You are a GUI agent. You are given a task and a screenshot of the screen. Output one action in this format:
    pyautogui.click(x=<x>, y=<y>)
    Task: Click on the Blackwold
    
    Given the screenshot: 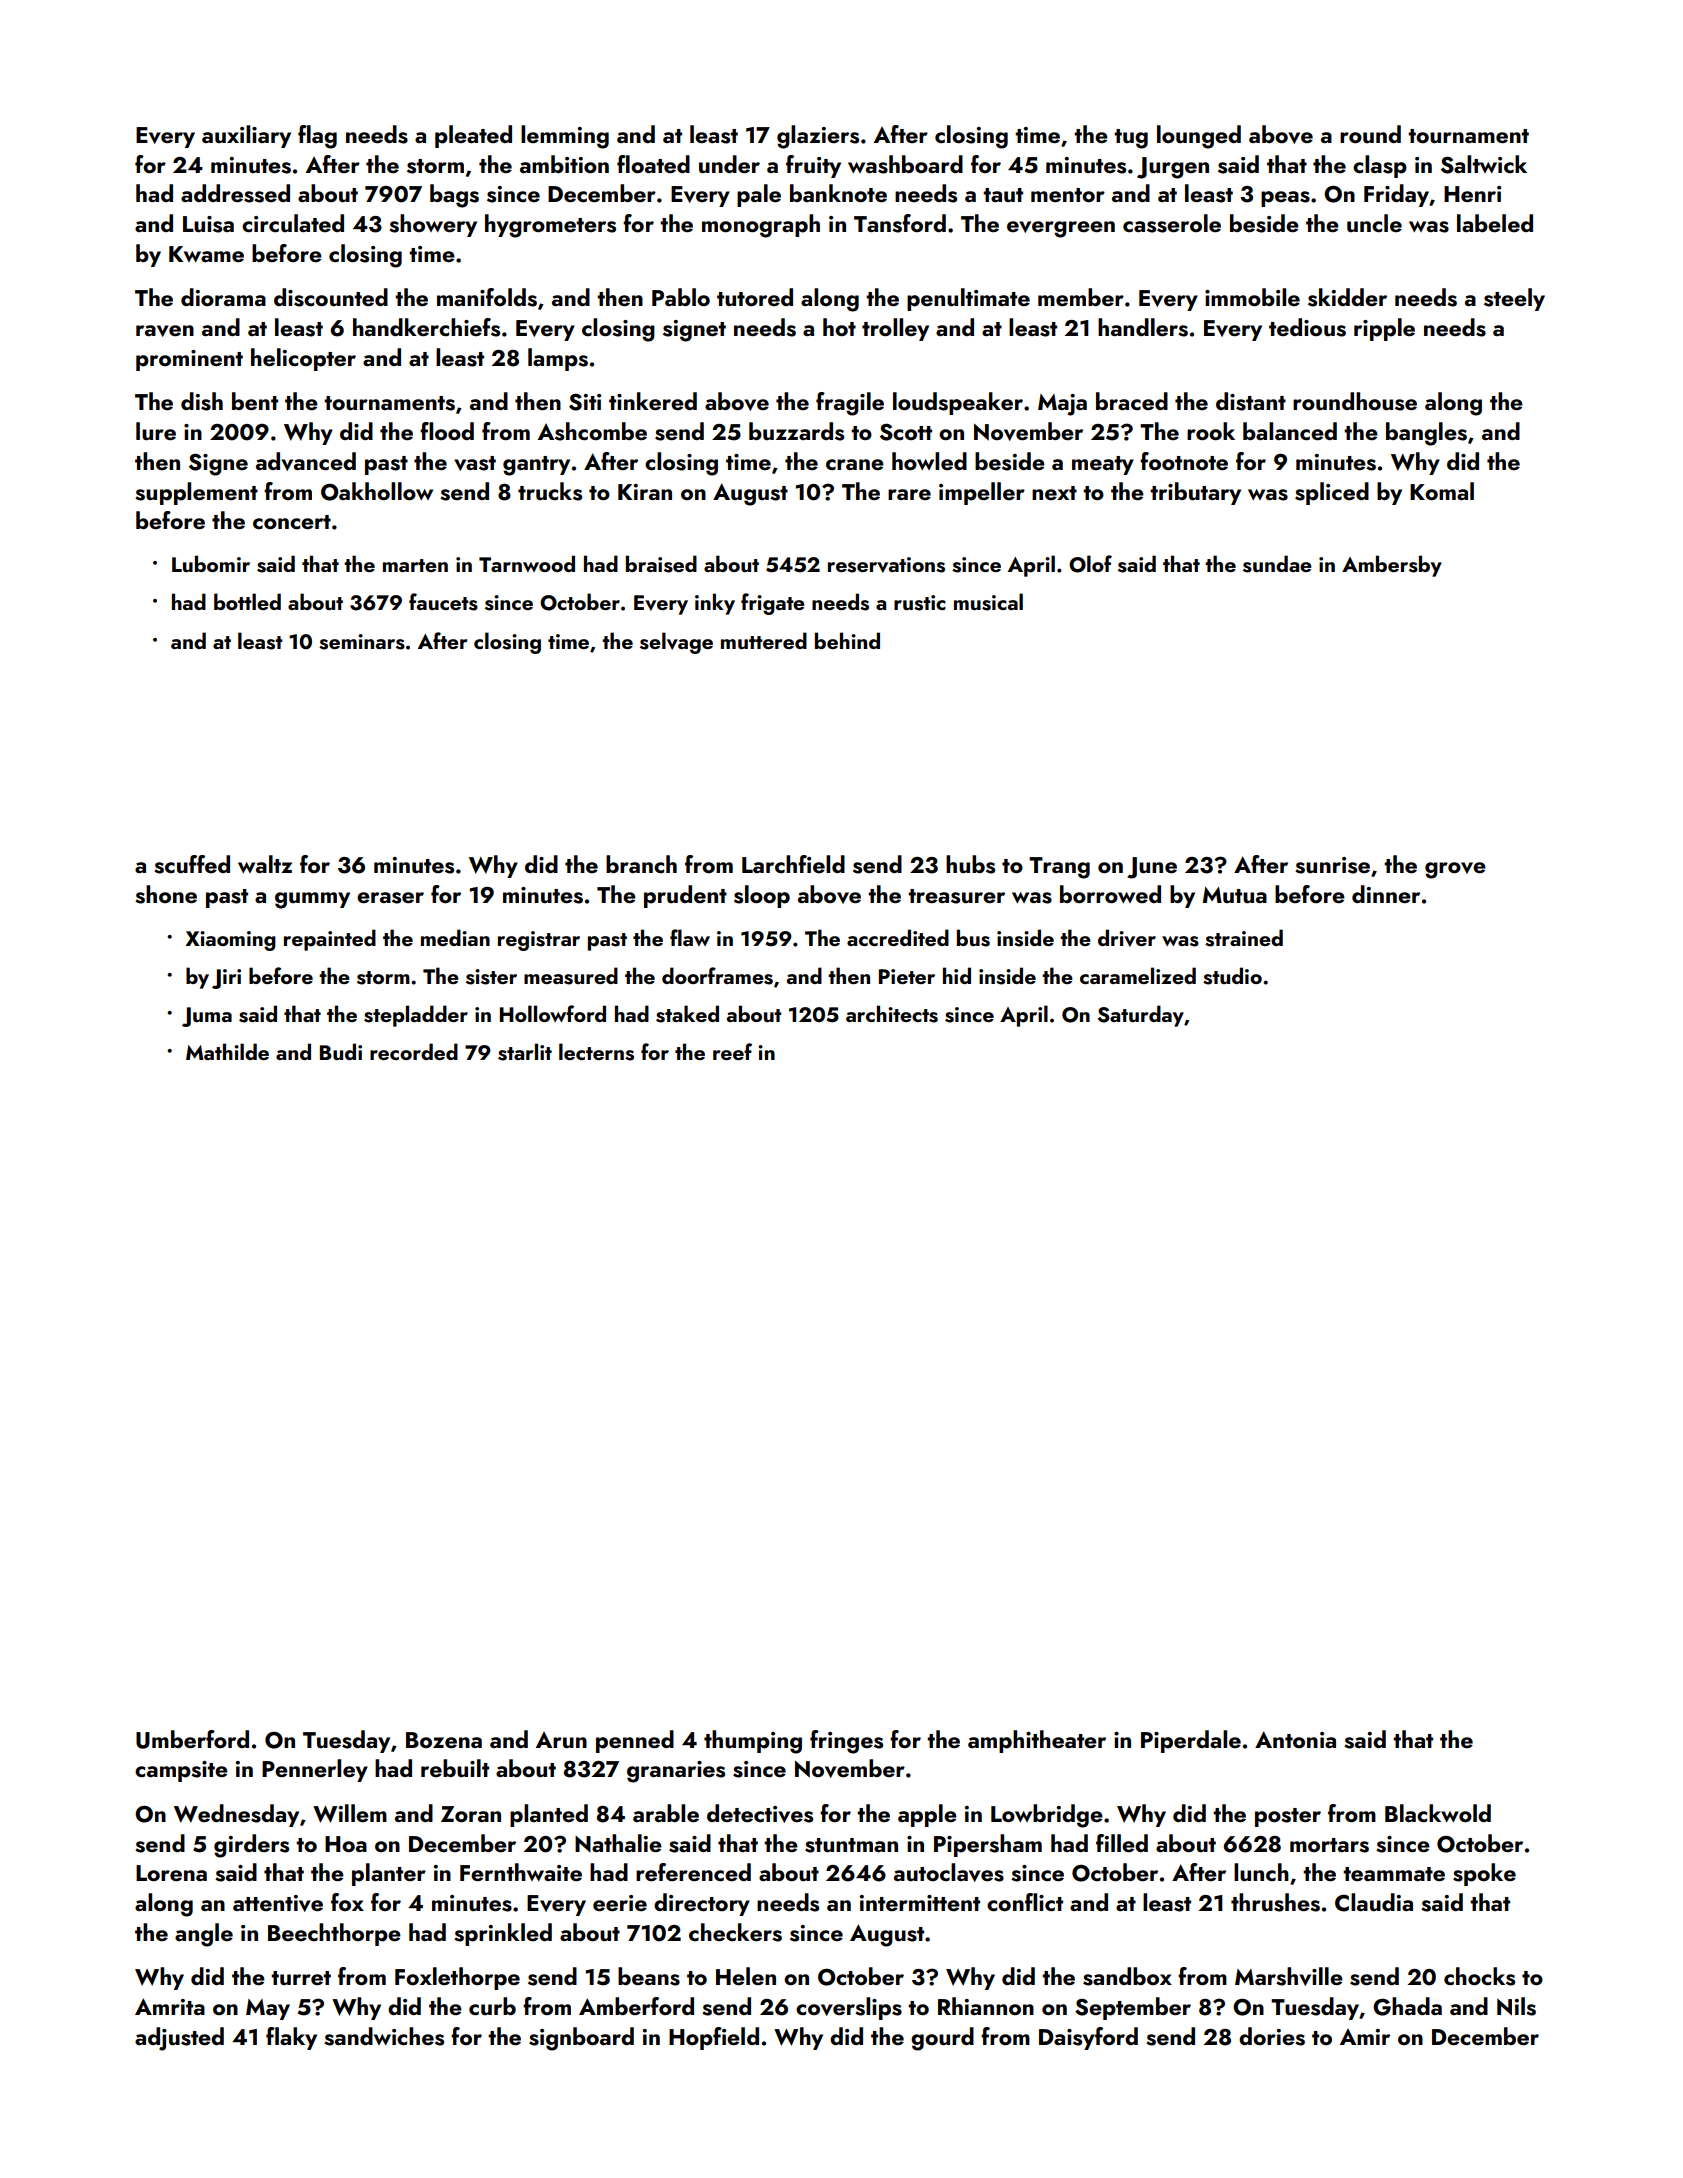 What is the action you would take?
    pyautogui.click(x=1438, y=1813)
